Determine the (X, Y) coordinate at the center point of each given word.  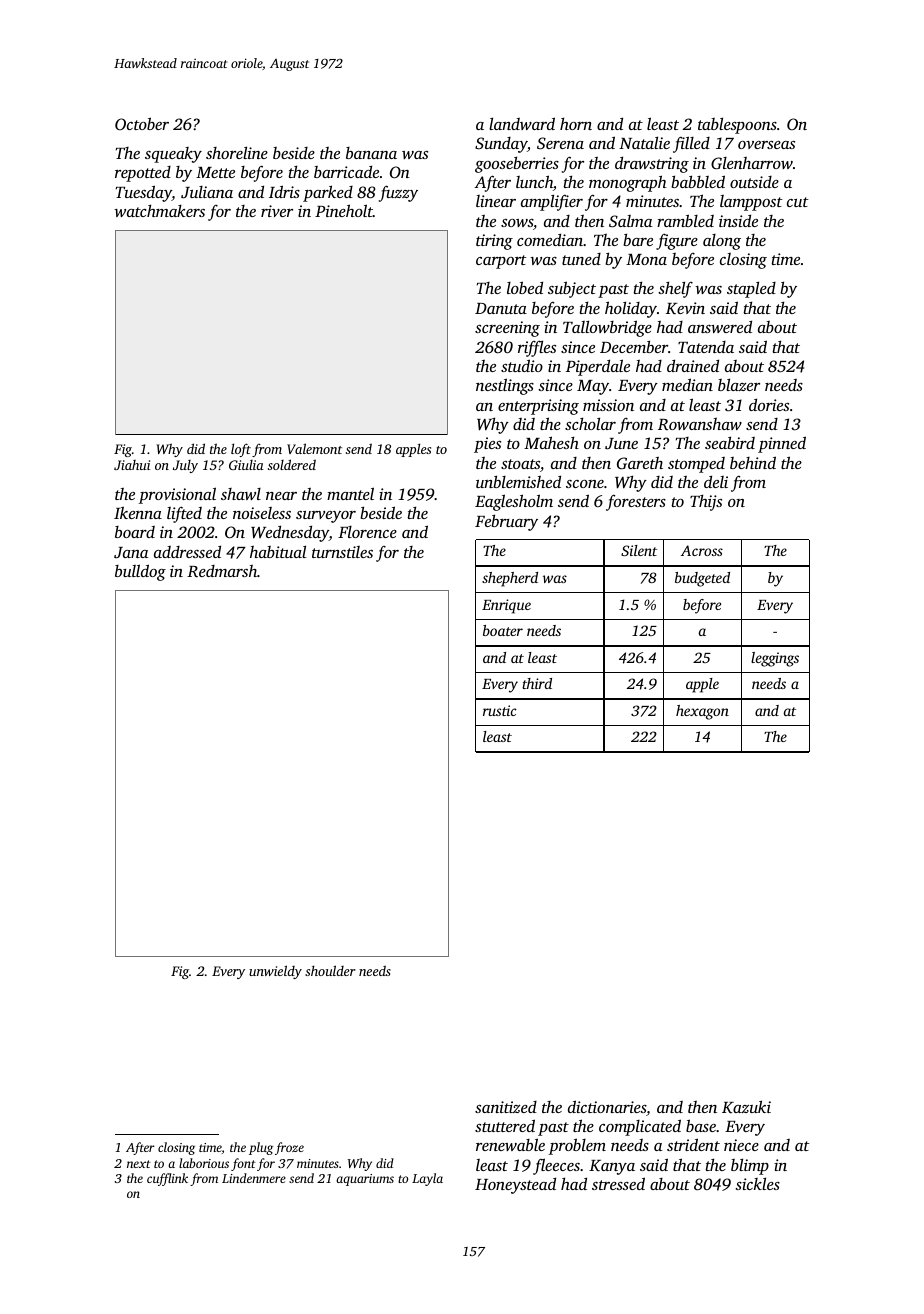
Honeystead (515, 1185)
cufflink (167, 1179)
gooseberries (517, 164)
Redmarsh (222, 571)
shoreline (237, 152)
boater (503, 630)
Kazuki (746, 1106)
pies (487, 445)
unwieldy (275, 972)
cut (798, 202)
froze (289, 1148)
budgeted (702, 579)
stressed (618, 1183)
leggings (775, 659)
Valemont (314, 448)
